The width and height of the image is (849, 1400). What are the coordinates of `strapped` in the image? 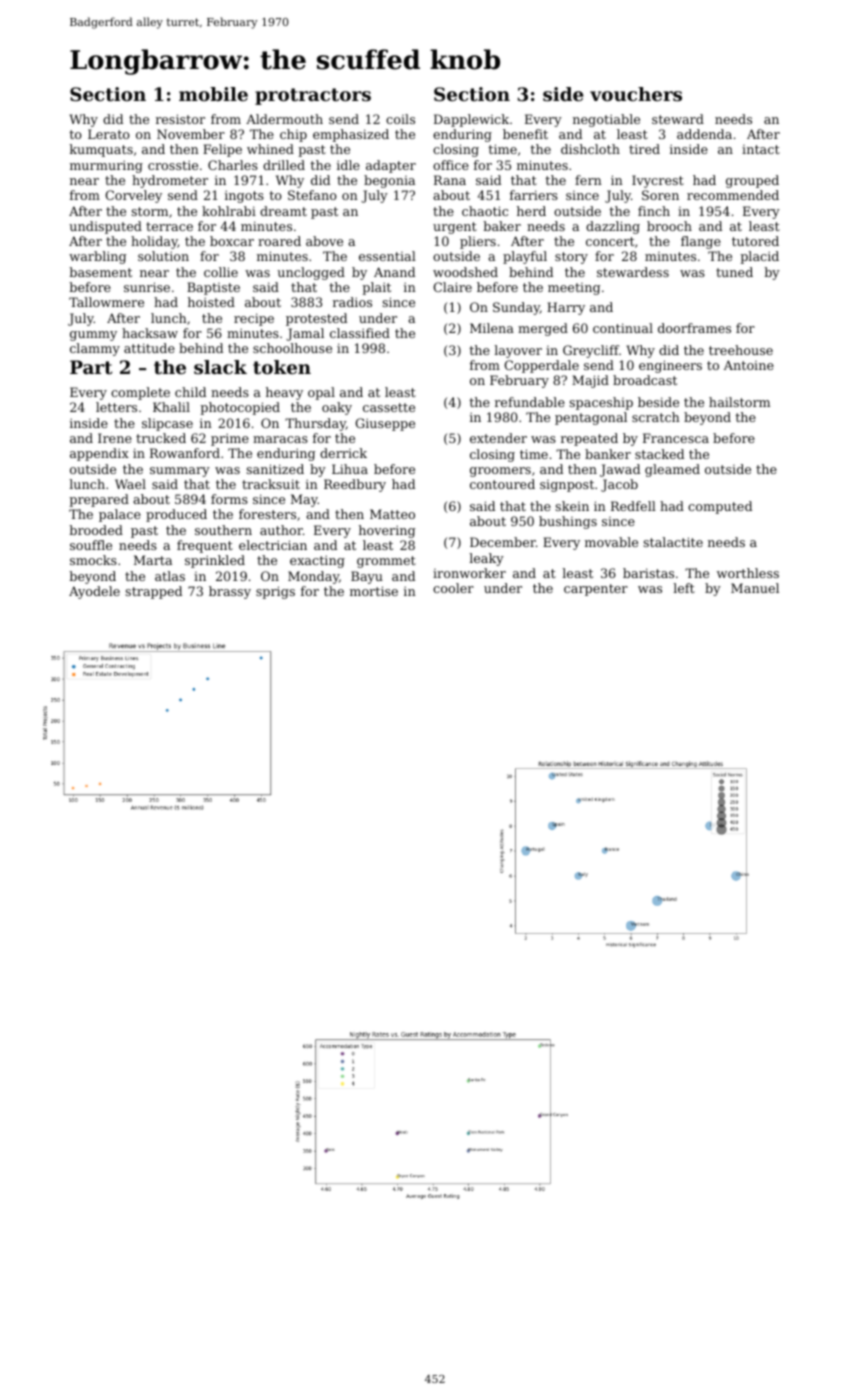 It's located at (153, 592).
